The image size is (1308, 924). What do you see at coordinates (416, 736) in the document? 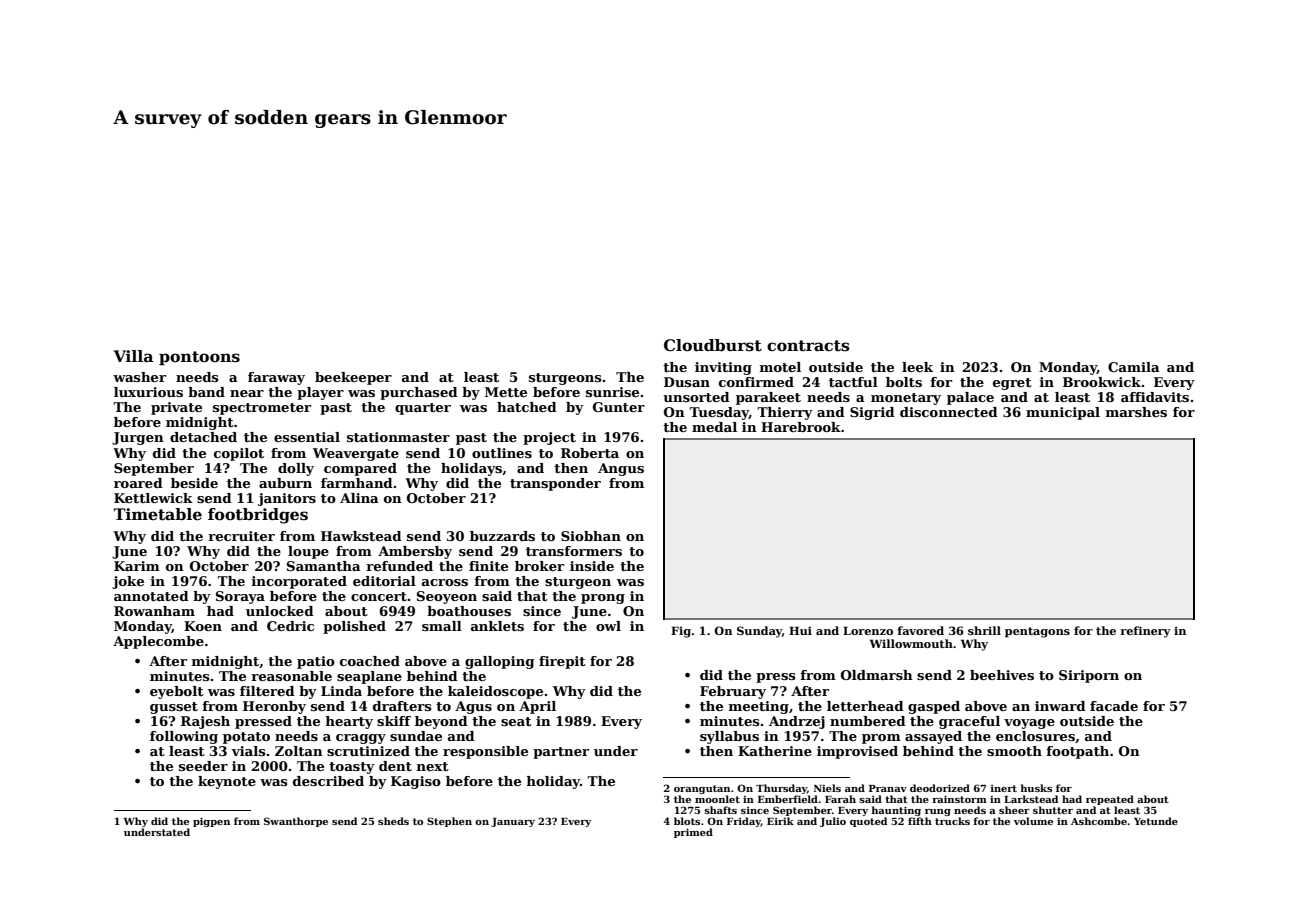
I see `sundae` at bounding box center [416, 736].
